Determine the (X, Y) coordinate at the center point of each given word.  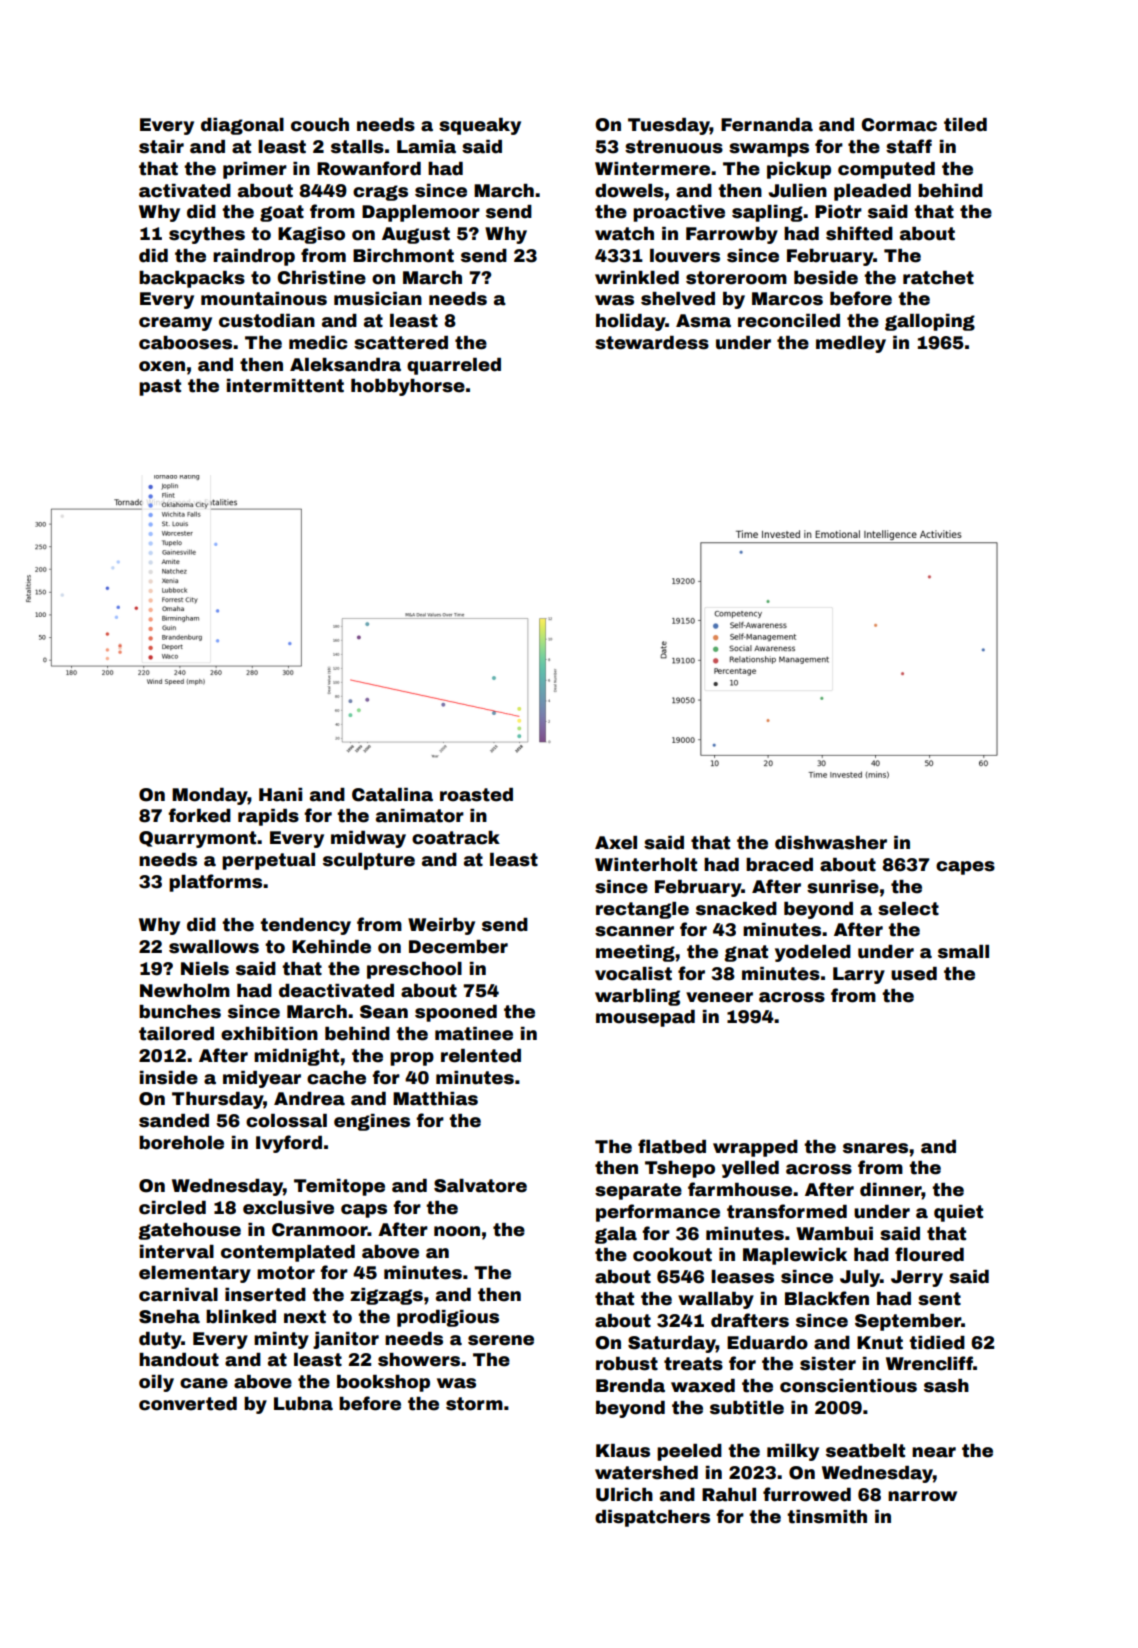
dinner (891, 1191)
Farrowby (732, 235)
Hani (280, 795)
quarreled (454, 366)
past (160, 387)
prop (412, 1059)
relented (481, 1056)
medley (851, 344)
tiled (965, 125)
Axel (616, 843)
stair (161, 147)
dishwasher (831, 843)
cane (204, 1383)
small (963, 952)
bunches (180, 1012)
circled (172, 1208)
